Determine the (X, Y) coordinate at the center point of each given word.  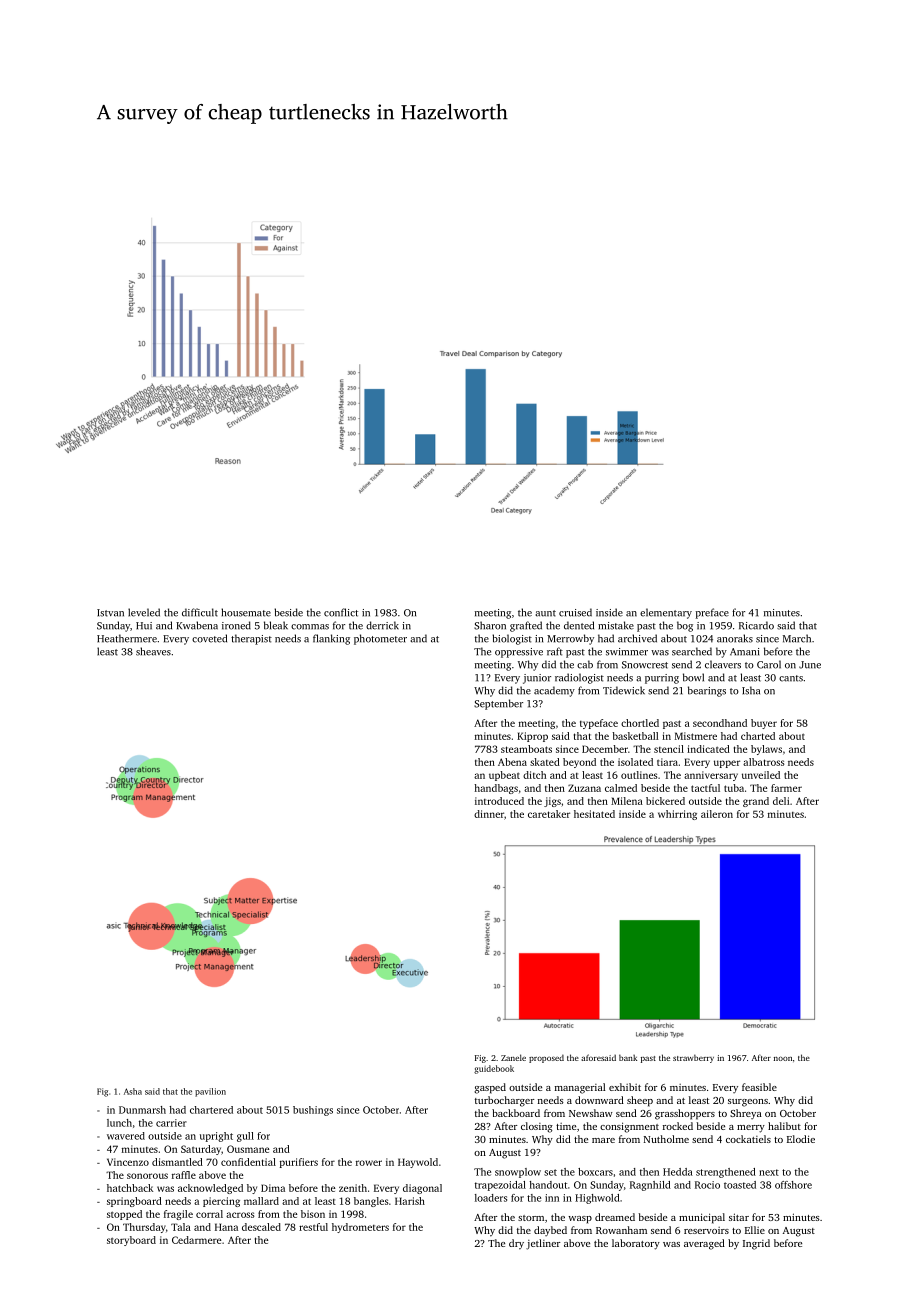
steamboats (526, 749)
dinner (489, 814)
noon (783, 1058)
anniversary (711, 776)
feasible (759, 1087)
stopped (124, 1215)
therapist (251, 639)
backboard (516, 1113)
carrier (171, 1123)
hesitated (594, 814)
